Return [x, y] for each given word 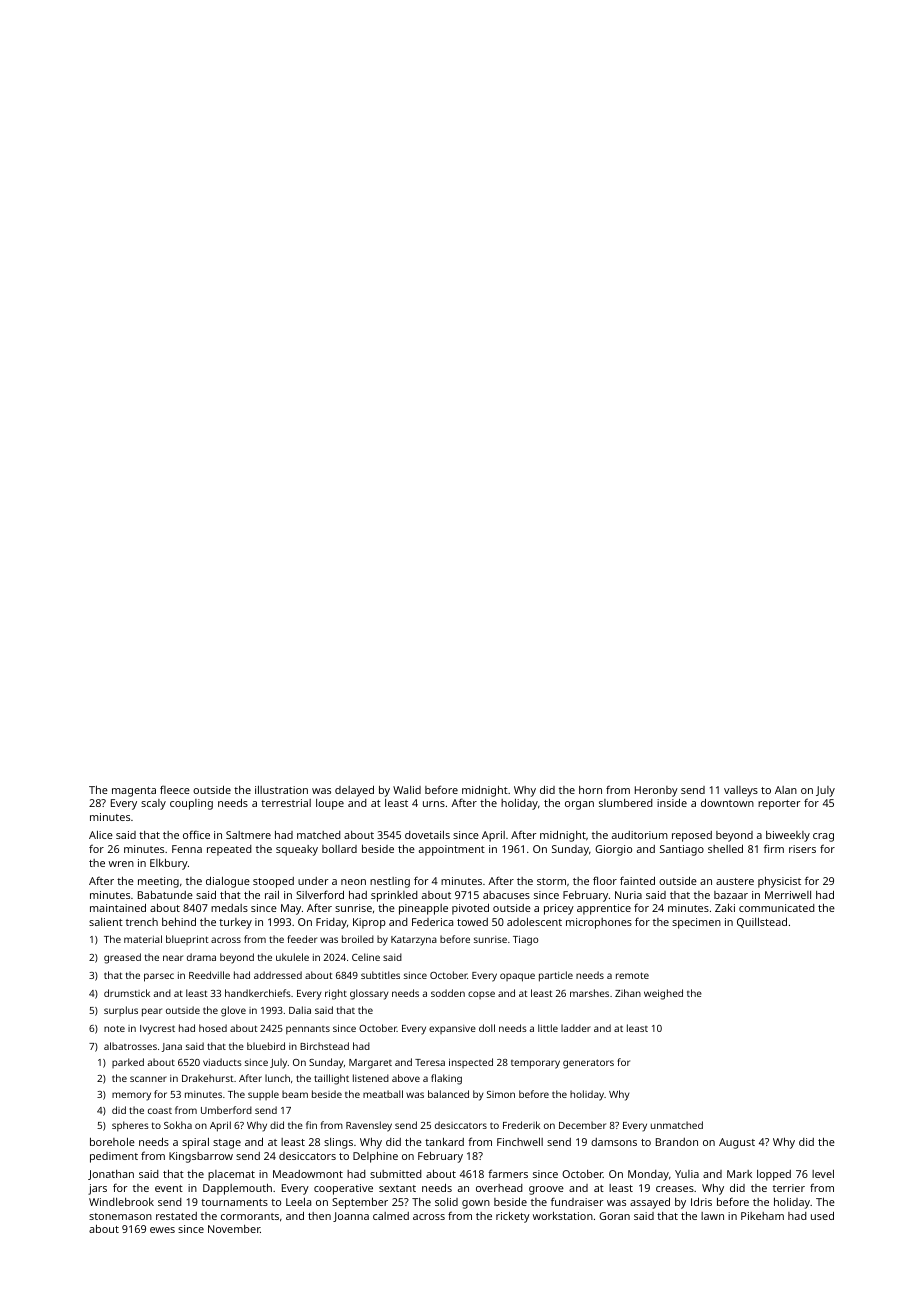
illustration [281, 790]
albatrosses [130, 1046]
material [143, 939]
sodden [448, 993]
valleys [741, 791]
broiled [358, 939]
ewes [162, 1230]
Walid [407, 790]
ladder [576, 1028]
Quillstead [762, 922]
